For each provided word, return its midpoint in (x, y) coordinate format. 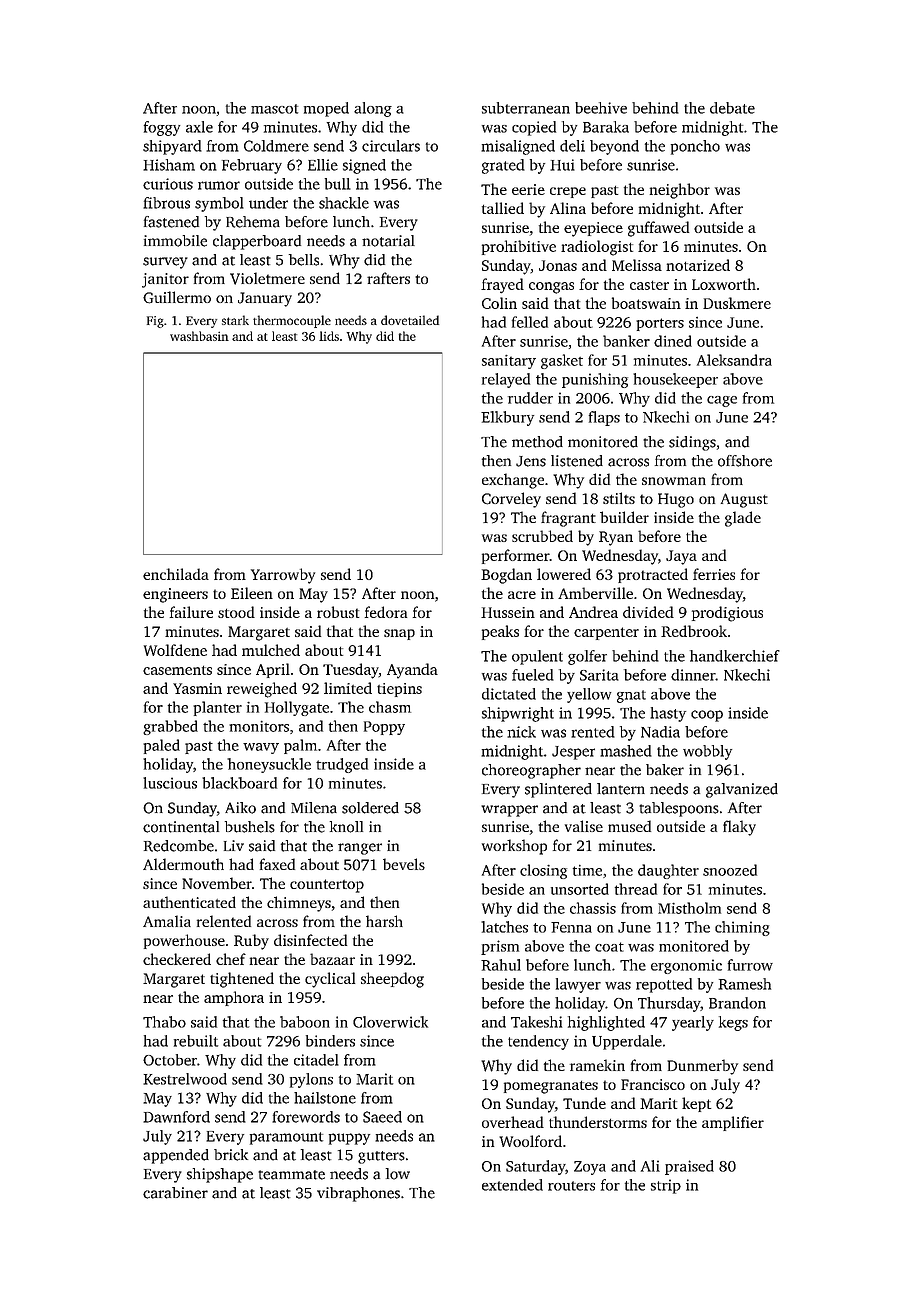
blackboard (239, 783)
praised (689, 1167)
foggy (162, 128)
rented (593, 732)
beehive (601, 108)
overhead (513, 1122)
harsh (384, 921)
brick (231, 1155)
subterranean (526, 108)
